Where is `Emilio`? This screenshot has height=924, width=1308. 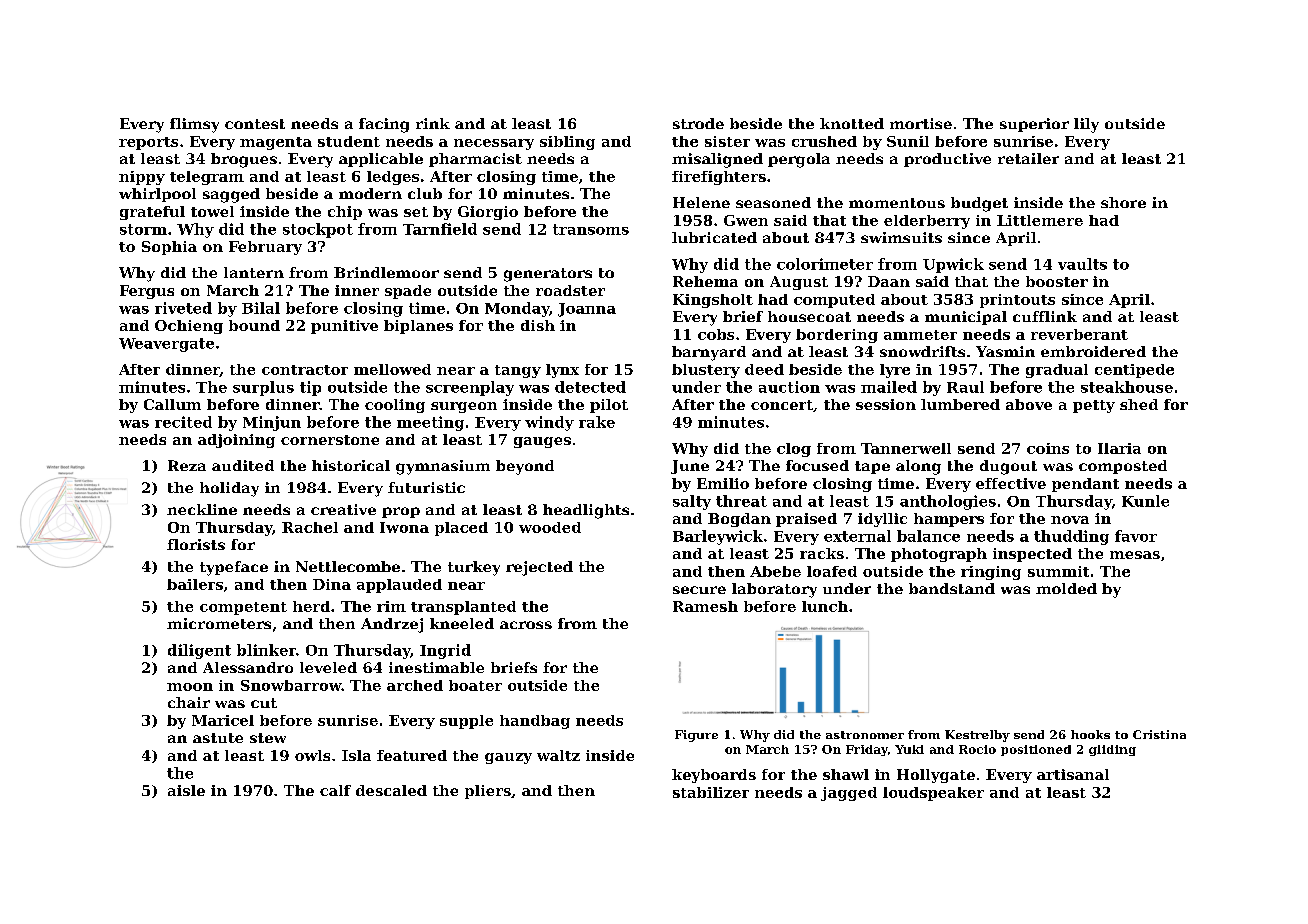
Emilio is located at coordinates (723, 483).
